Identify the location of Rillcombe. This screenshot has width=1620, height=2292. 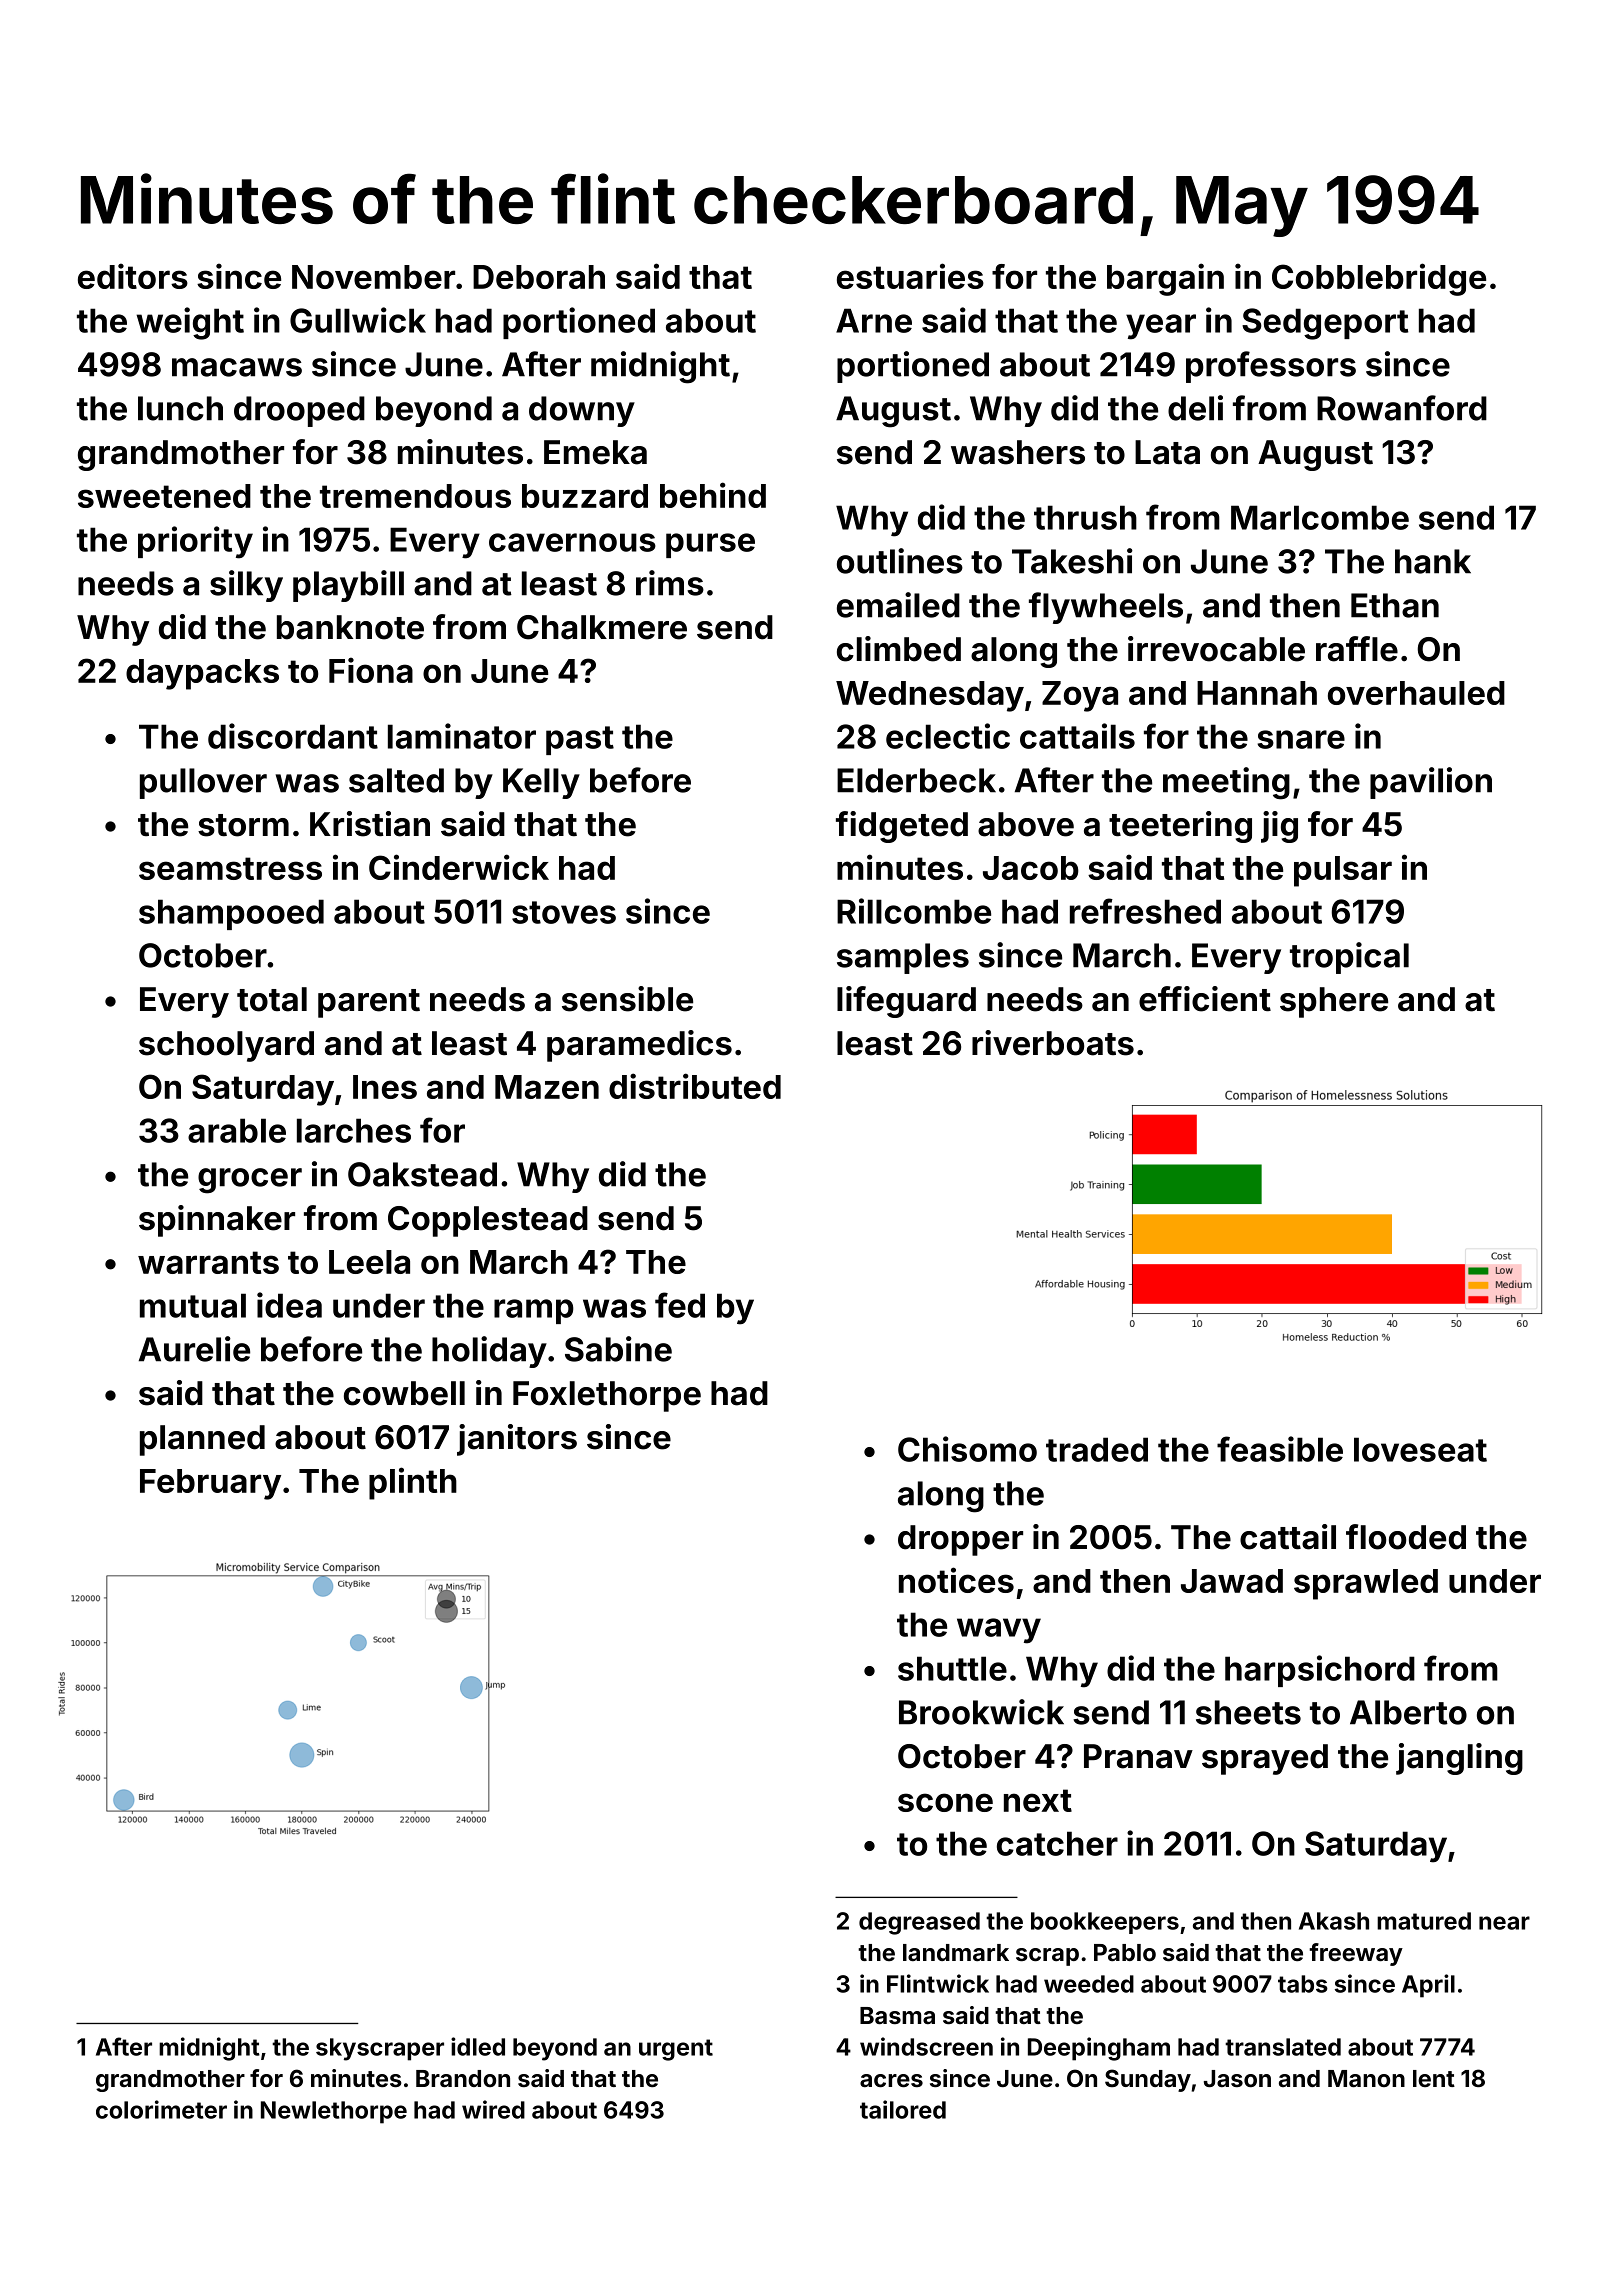
(914, 911).
